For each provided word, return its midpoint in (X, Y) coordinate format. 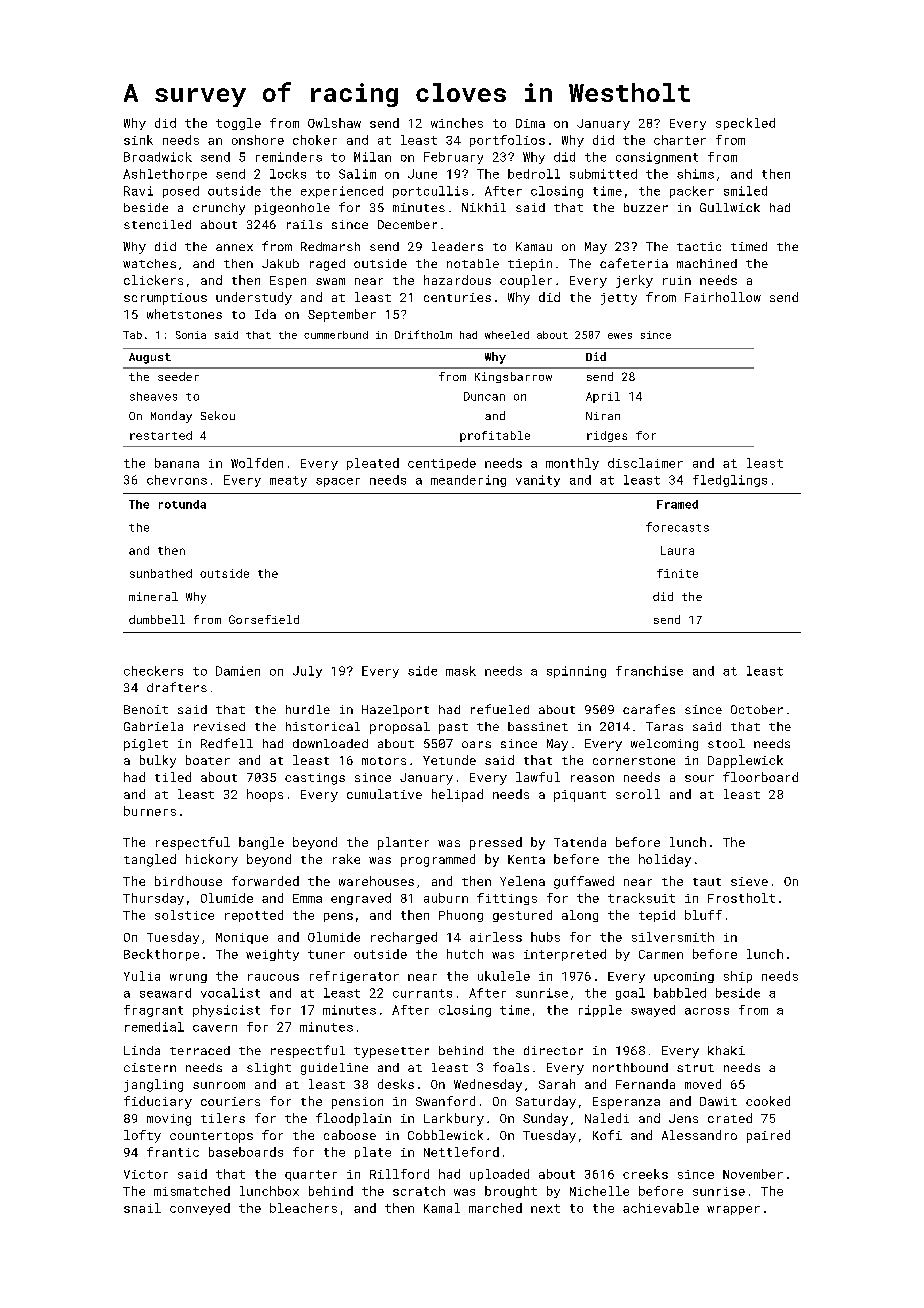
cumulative (384, 794)
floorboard (760, 777)
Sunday (545, 1119)
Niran (603, 416)
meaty (288, 481)
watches (149, 263)
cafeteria (634, 263)
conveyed (200, 1209)
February (453, 158)
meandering (468, 481)
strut (695, 1068)
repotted (254, 916)
